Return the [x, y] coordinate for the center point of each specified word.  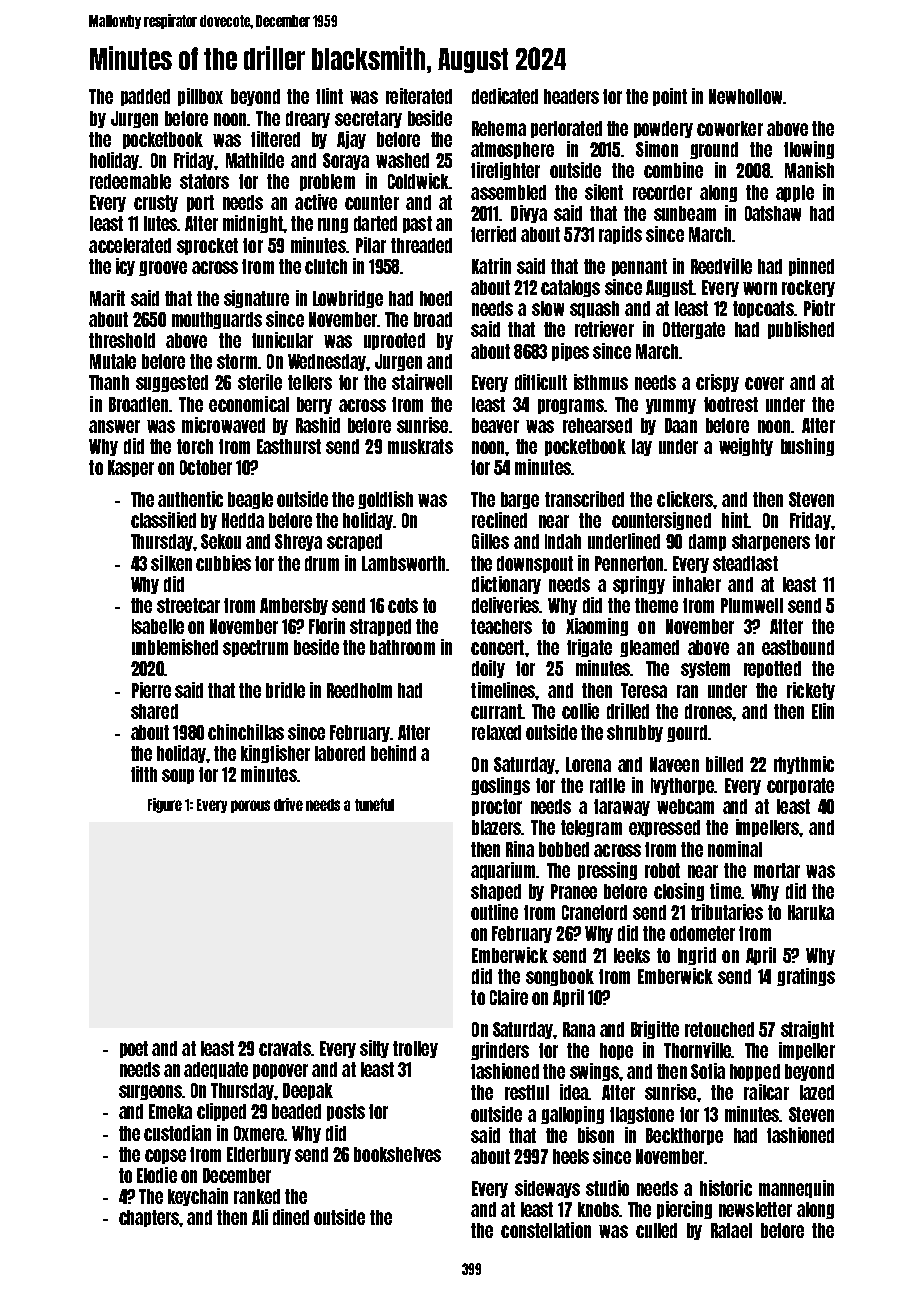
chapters [149, 1218]
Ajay [351, 140]
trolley [415, 1049]
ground [714, 150]
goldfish [385, 500]
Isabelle [158, 626]
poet [134, 1049]
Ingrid [697, 956]
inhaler [697, 584]
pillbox [200, 97]
